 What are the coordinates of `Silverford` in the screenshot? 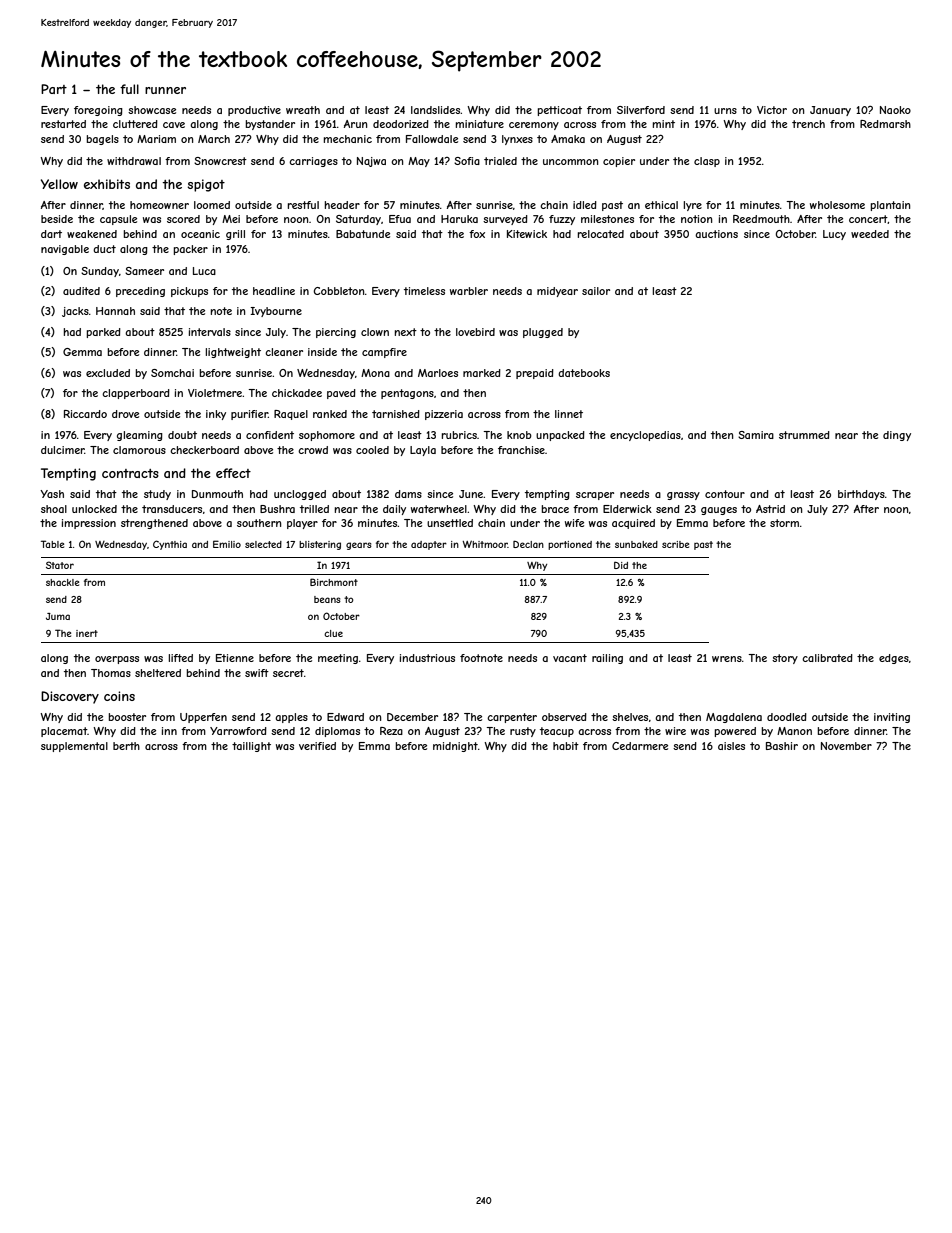 It's located at (641, 110).
